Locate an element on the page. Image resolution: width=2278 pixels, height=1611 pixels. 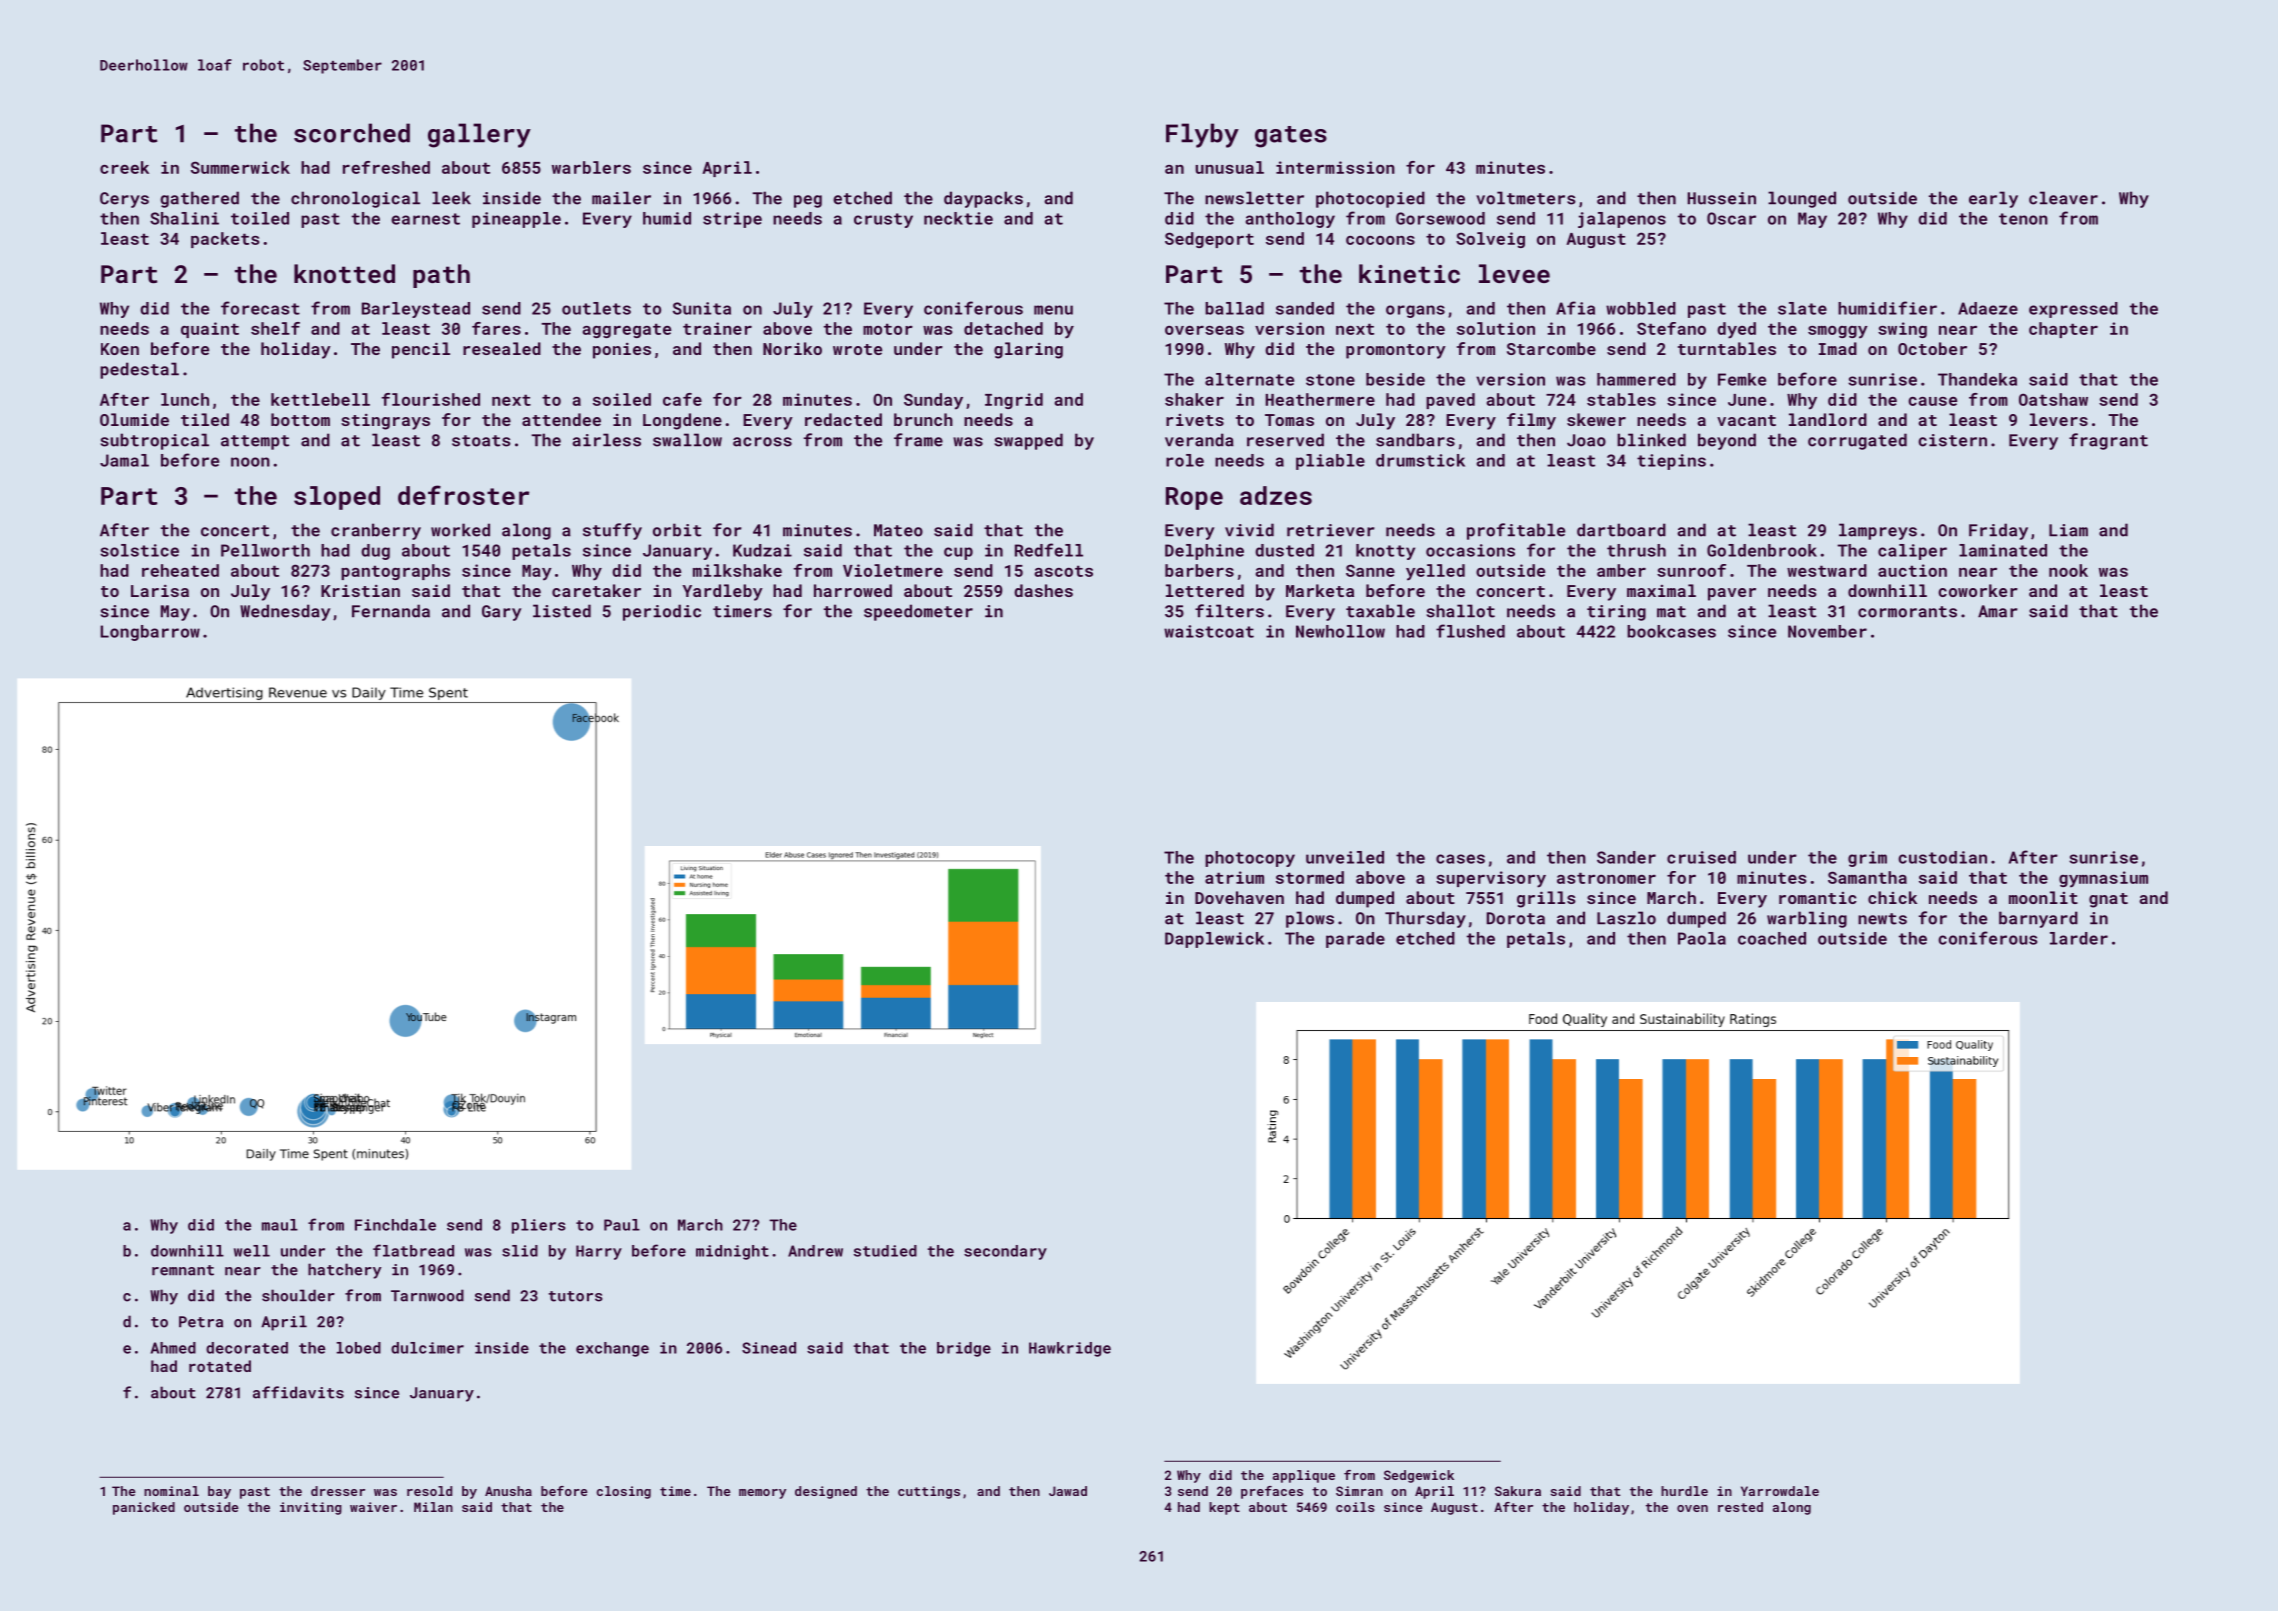
larder is located at coordinates (2079, 938).
